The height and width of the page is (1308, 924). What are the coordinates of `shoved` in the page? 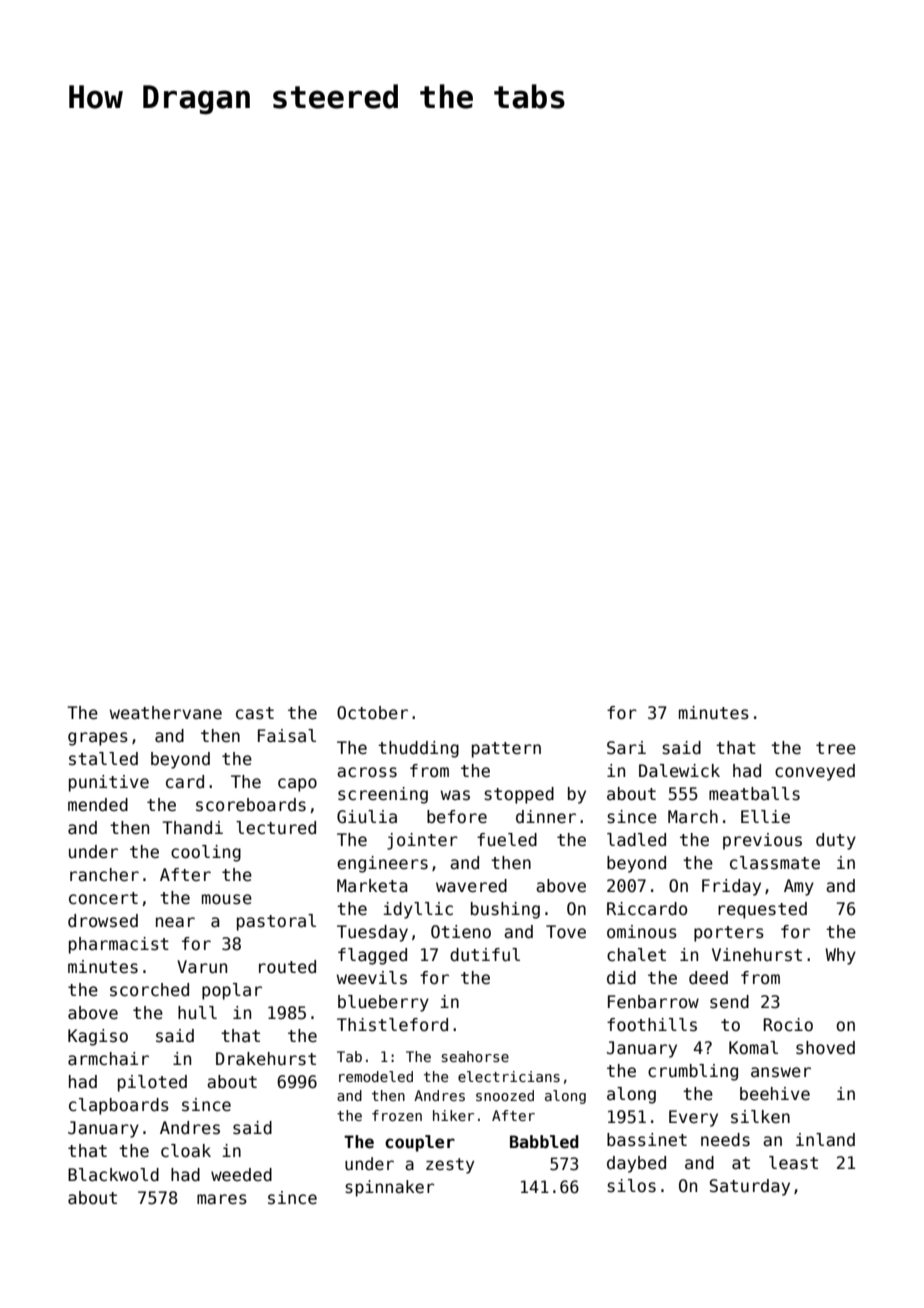 It's located at (825, 1048).
